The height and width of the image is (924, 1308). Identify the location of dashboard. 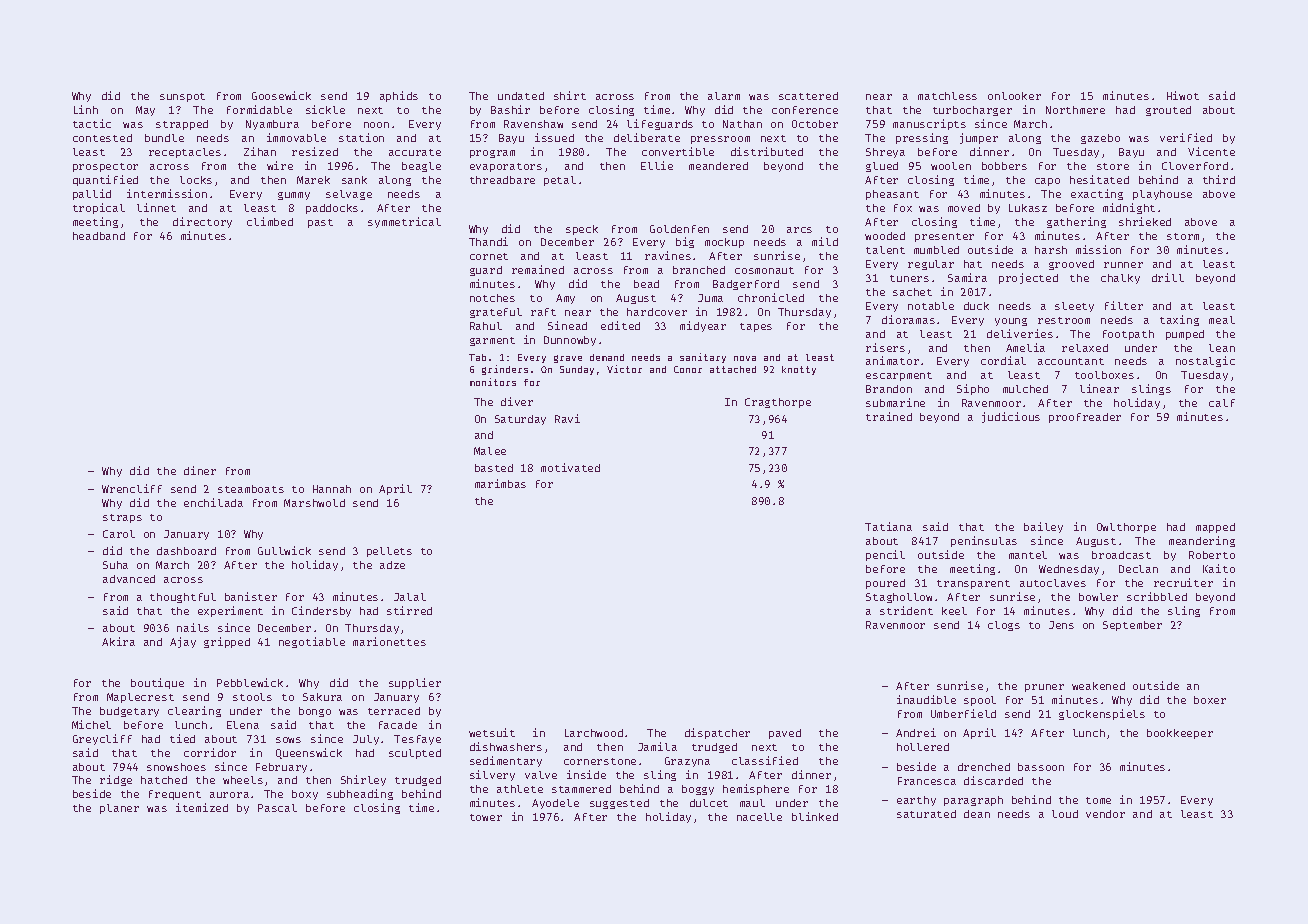
(186, 551).
